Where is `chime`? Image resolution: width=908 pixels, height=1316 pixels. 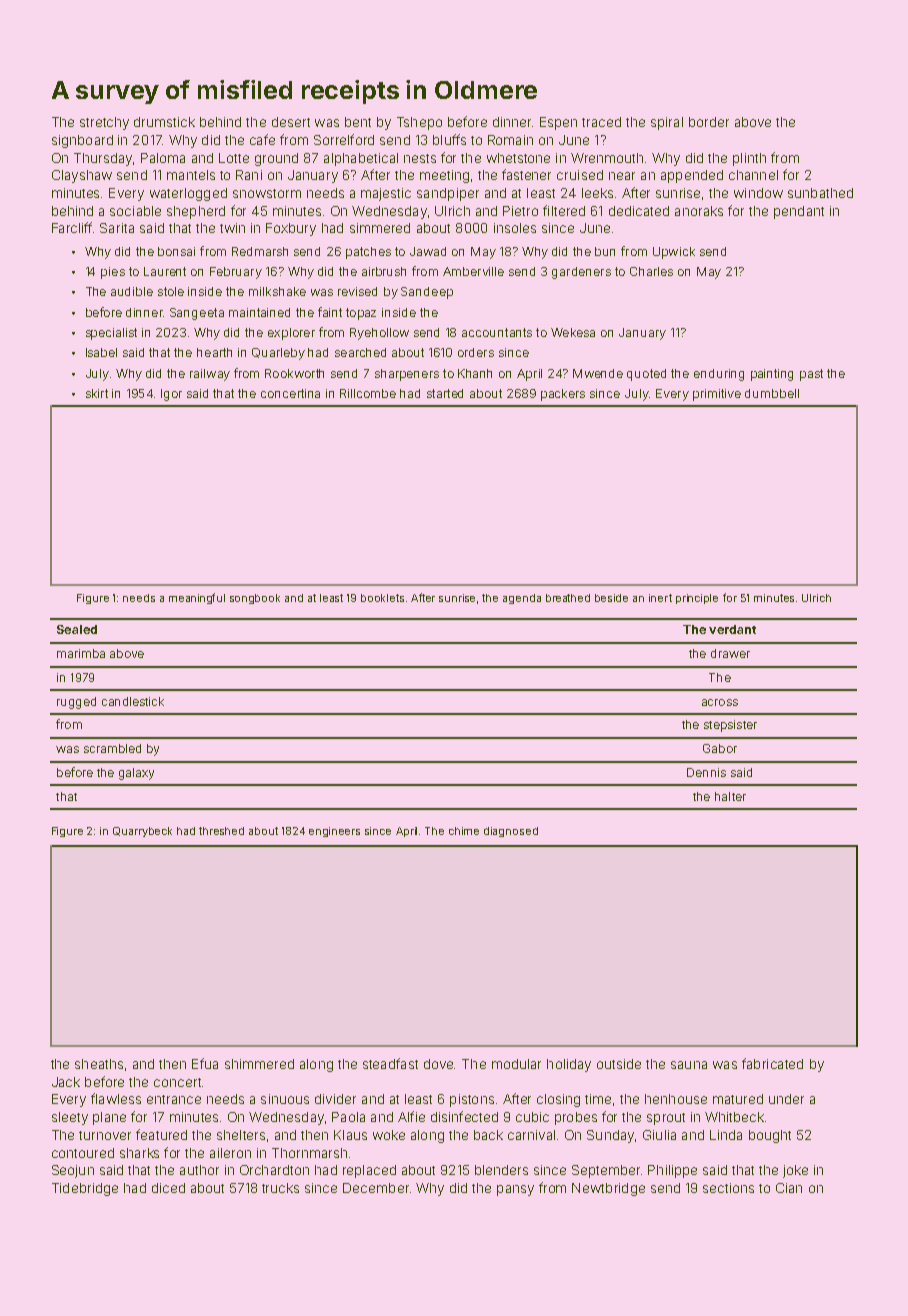 chime is located at coordinates (464, 831).
